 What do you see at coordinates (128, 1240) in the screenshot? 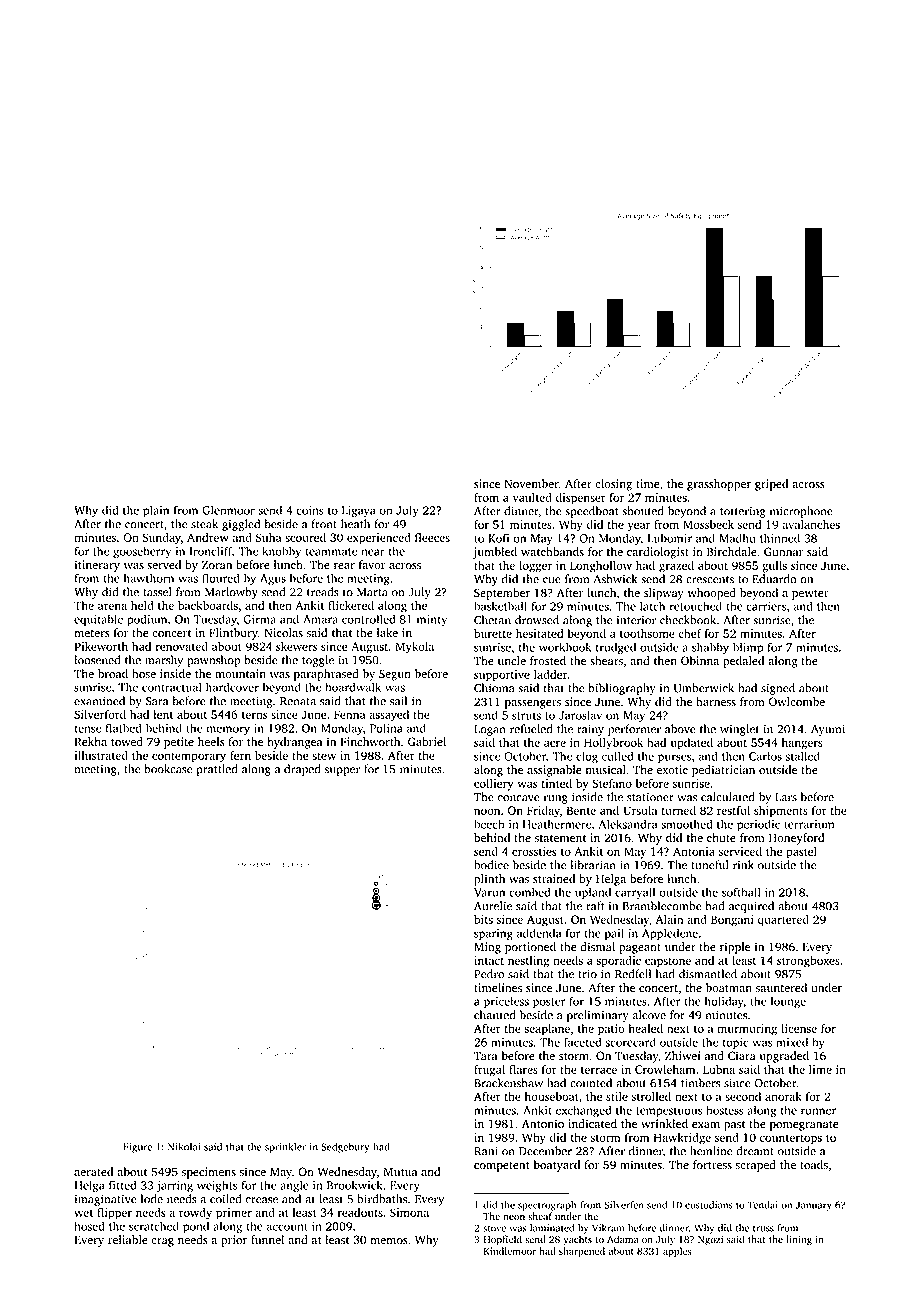
I see `reliable` at bounding box center [128, 1240].
